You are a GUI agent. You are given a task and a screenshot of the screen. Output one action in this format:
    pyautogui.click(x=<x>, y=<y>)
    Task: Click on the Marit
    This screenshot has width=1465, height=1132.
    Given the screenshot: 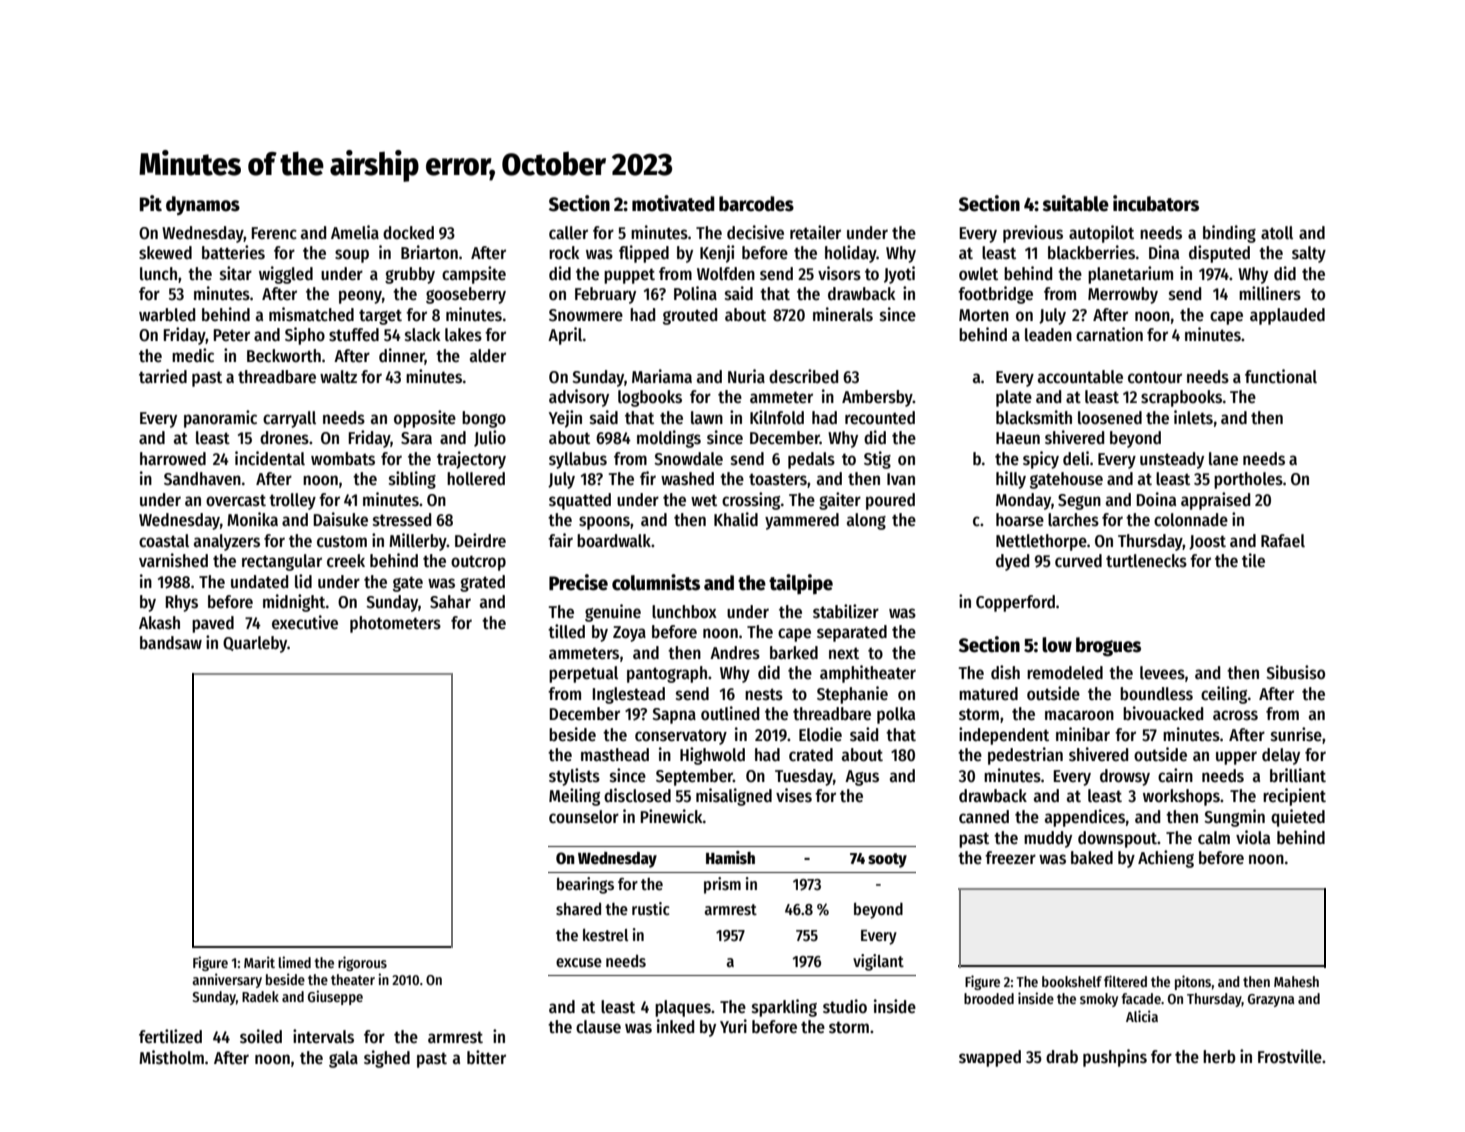 What is the action you would take?
    pyautogui.click(x=259, y=962)
